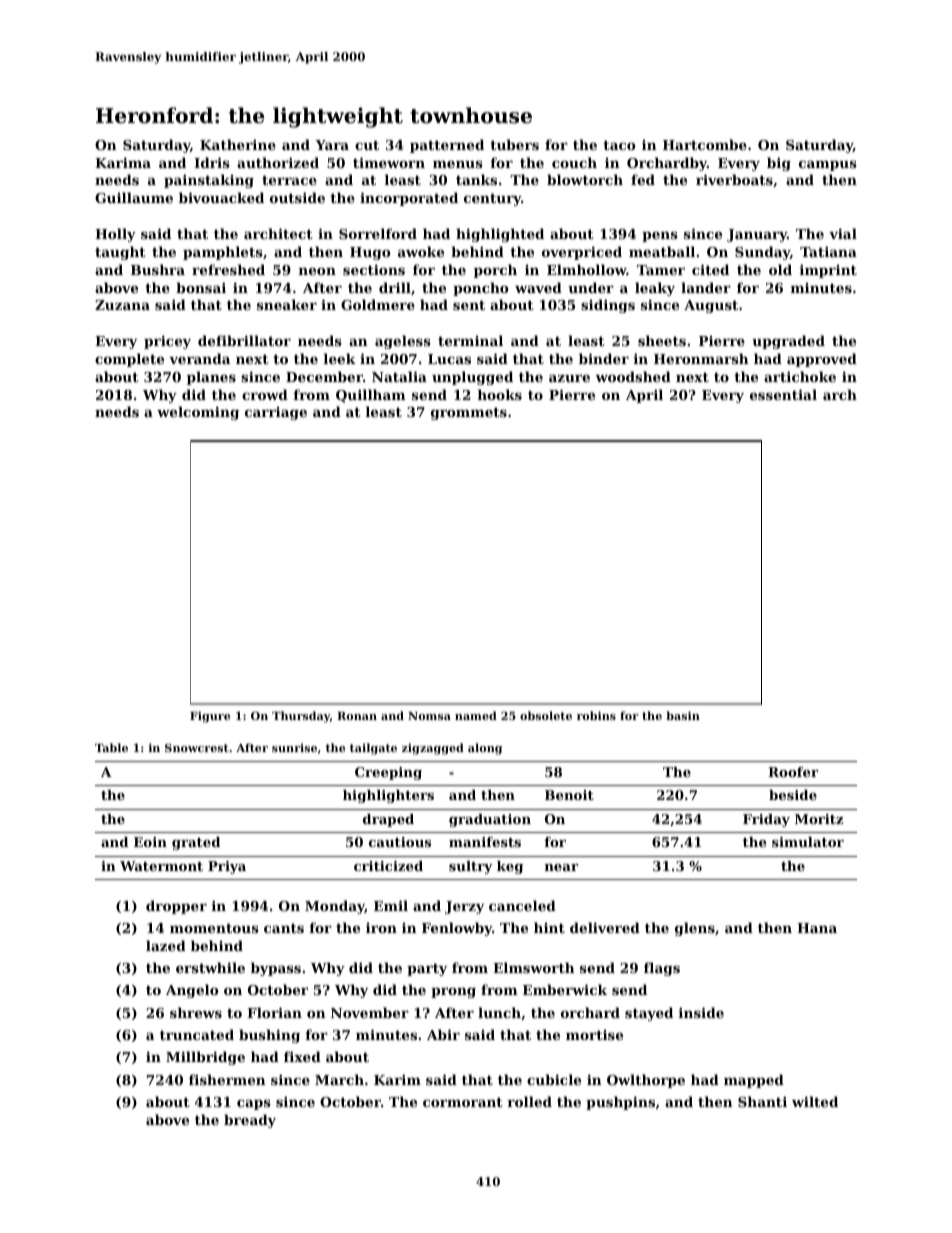 The width and height of the document is (952, 1233). I want to click on grommets, so click(469, 413).
